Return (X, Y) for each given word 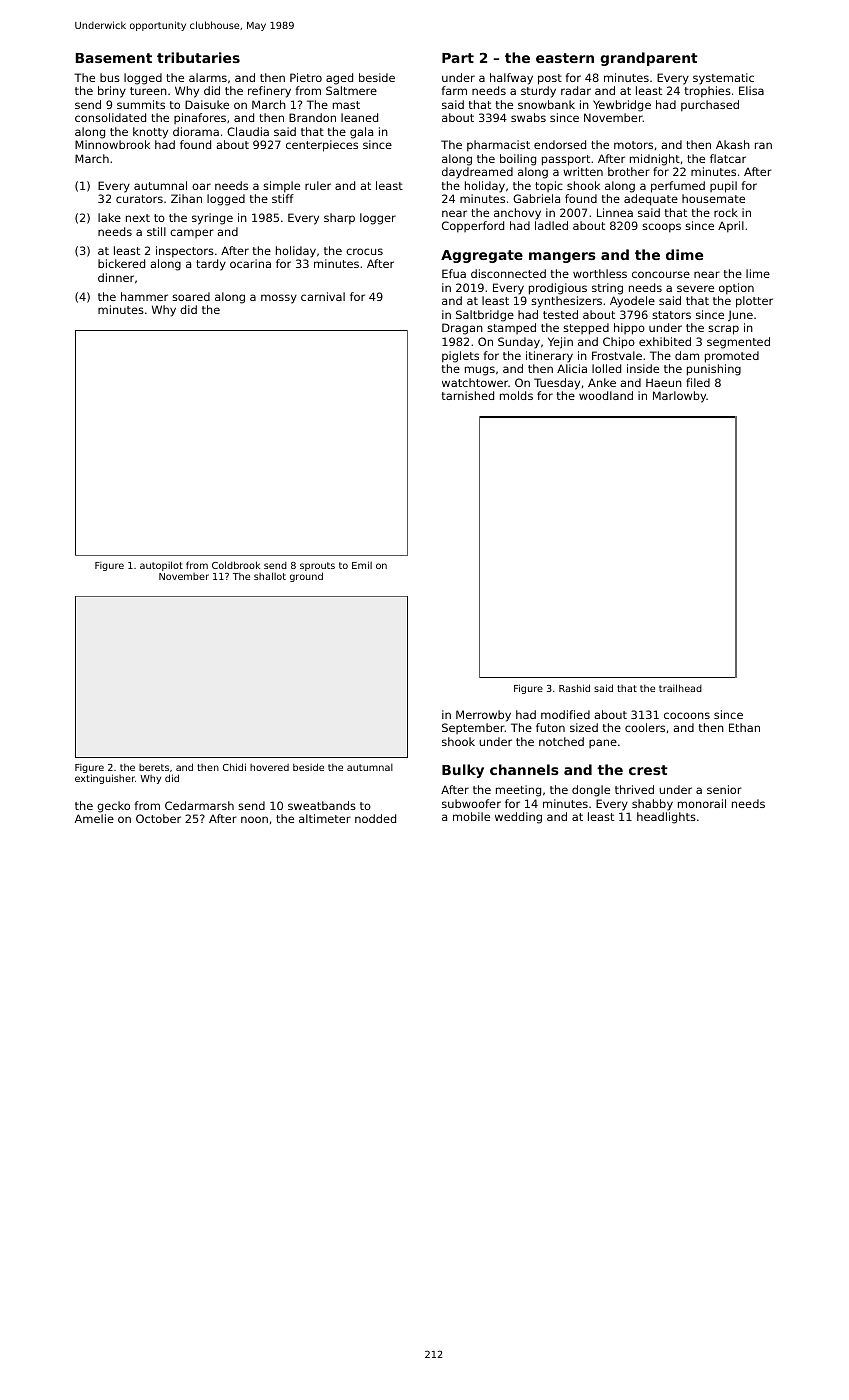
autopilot (161, 566)
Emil (362, 565)
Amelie (94, 818)
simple (281, 187)
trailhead (680, 688)
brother (629, 171)
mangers (562, 257)
